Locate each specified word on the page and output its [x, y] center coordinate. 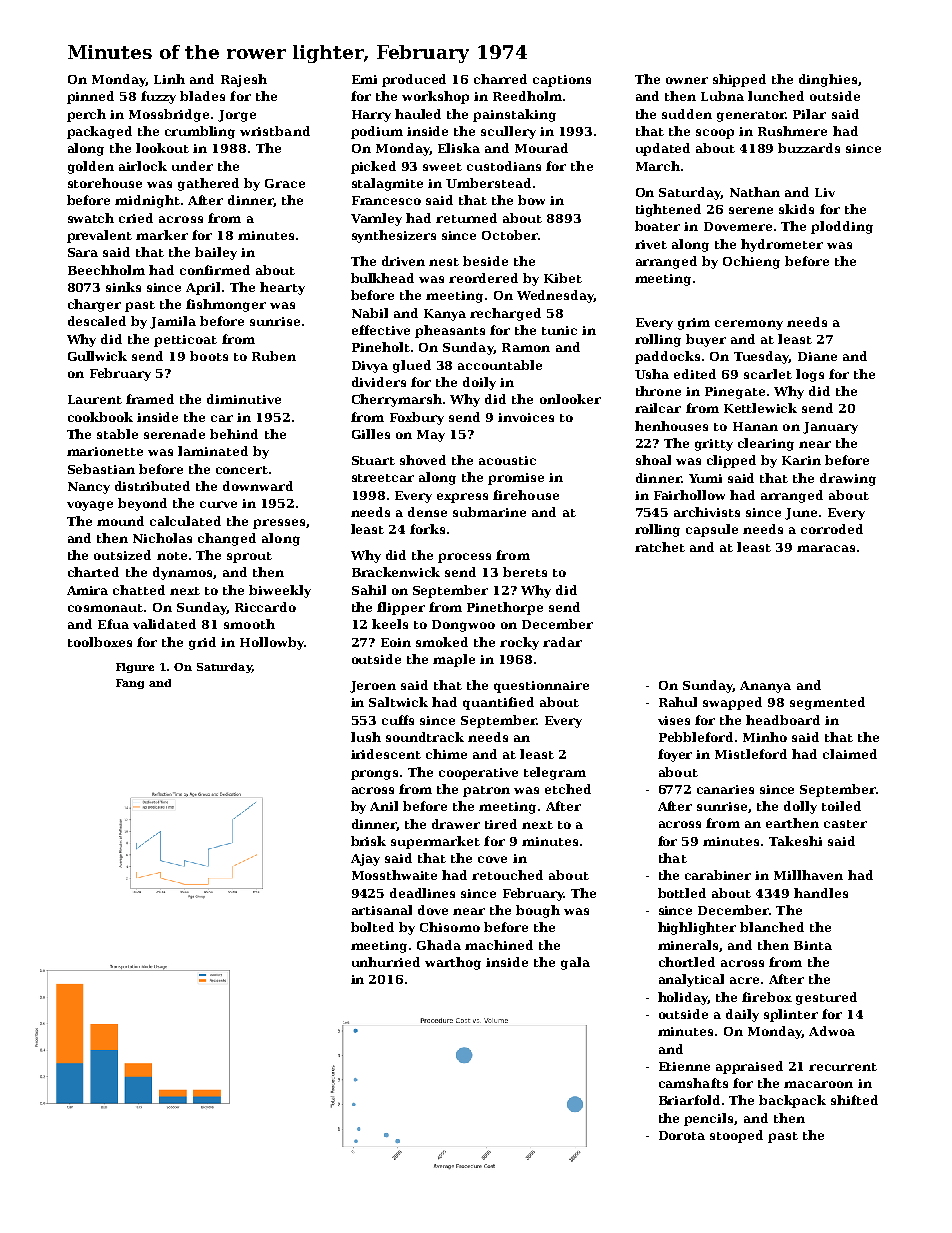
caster [845, 824]
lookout [162, 148]
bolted [372, 927]
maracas [826, 548]
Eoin [396, 642]
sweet [442, 167]
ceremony [749, 325]
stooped [736, 1136]
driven [403, 261]
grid [202, 643]
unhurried [386, 962]
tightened [668, 210]
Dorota [682, 1135]
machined [499, 945]
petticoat [185, 341]
